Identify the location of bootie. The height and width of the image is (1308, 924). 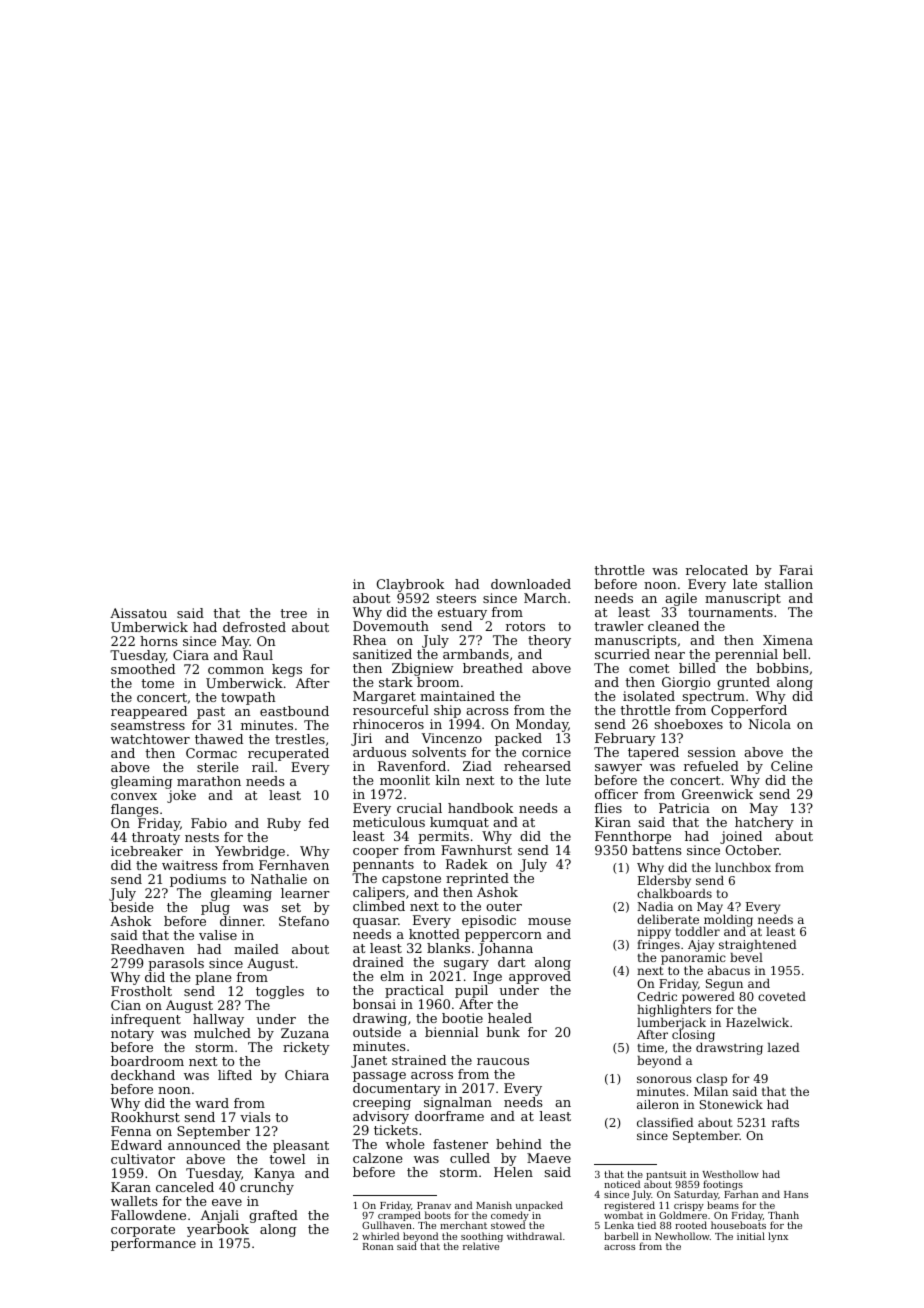
(462, 1018).
